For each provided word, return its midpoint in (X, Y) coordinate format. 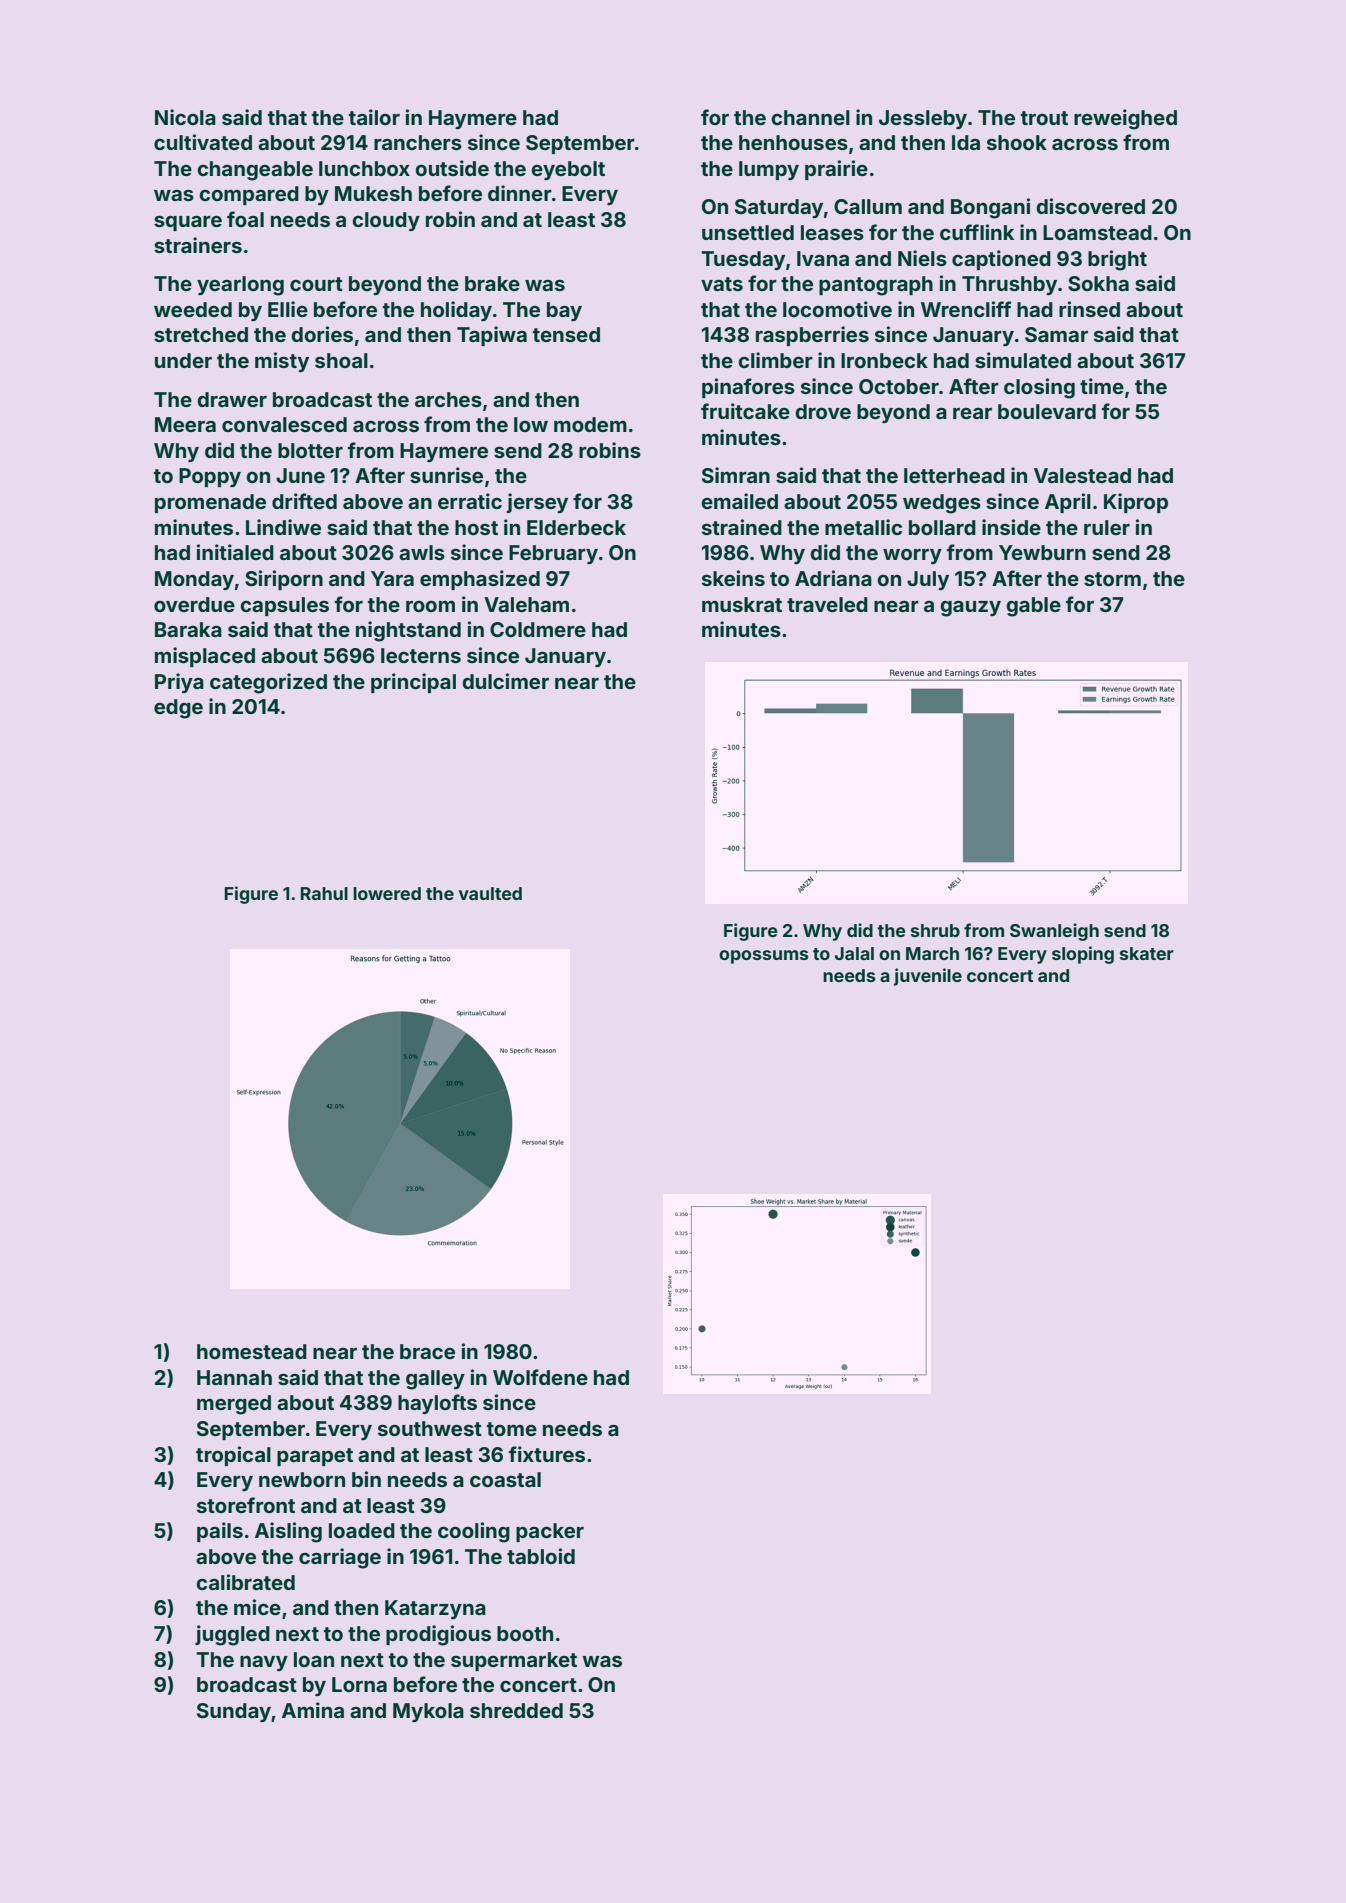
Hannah (234, 1377)
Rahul (324, 893)
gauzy (970, 609)
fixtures (547, 1454)
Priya (179, 683)
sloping (1083, 955)
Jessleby (923, 119)
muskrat (742, 604)
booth (525, 1633)
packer (550, 1532)
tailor (374, 117)
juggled (232, 1635)
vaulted (490, 893)
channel (810, 117)
